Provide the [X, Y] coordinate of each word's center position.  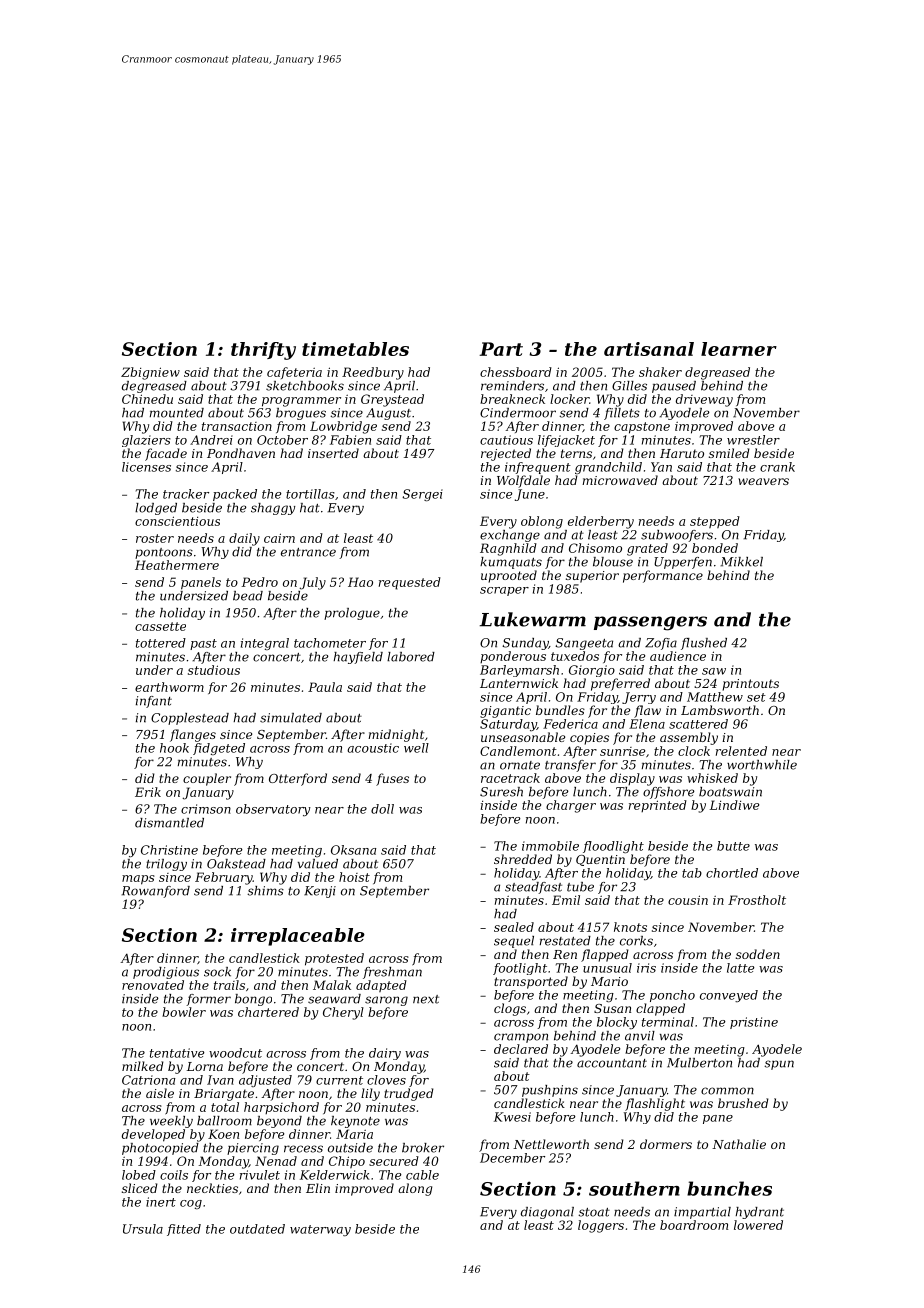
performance [663, 576]
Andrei [211, 440]
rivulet [260, 1175]
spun [779, 1065]
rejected [506, 454]
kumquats [511, 563]
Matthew [715, 697]
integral [265, 644]
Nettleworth [551, 1144]
